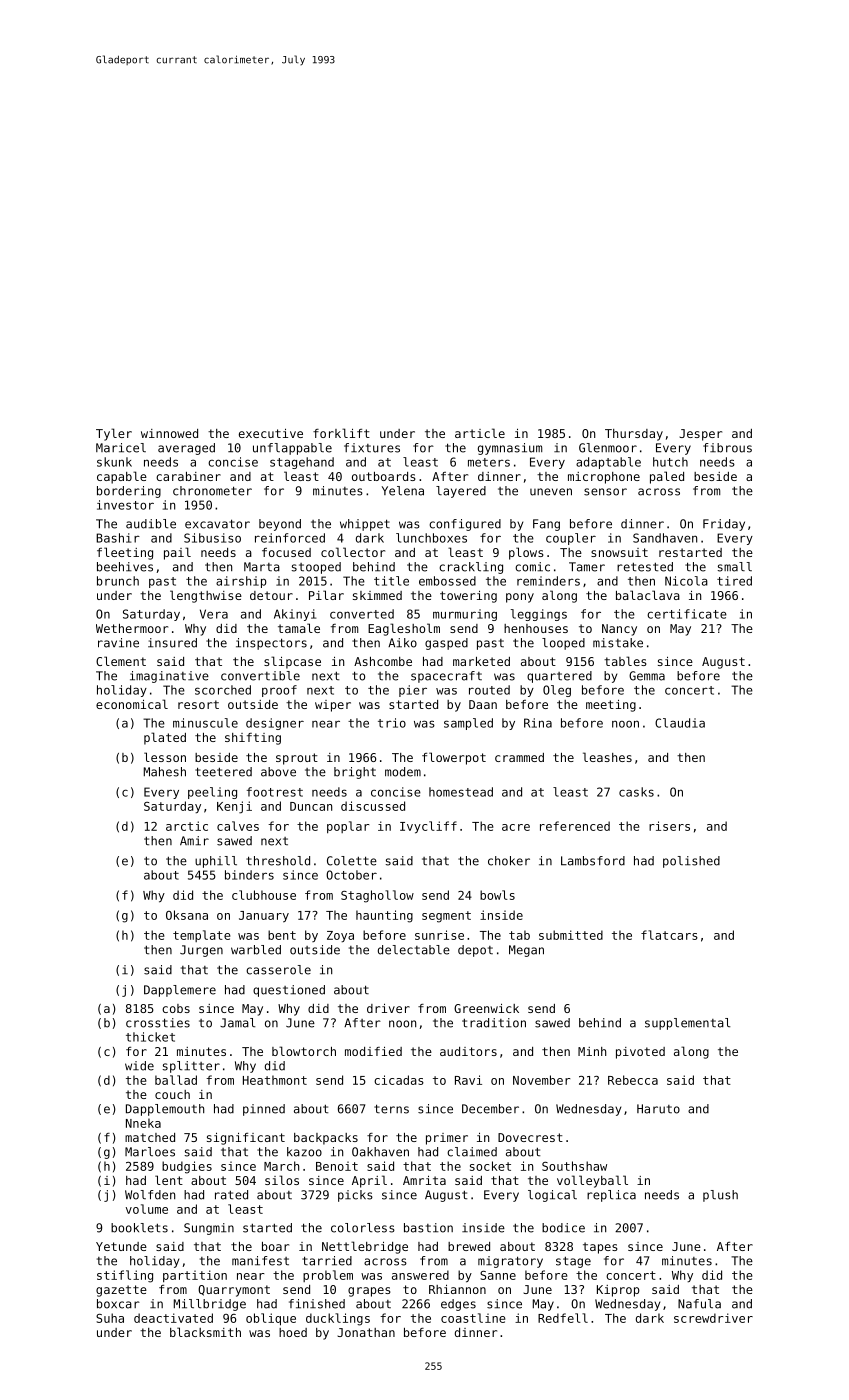 This page has height=1400, width=849. Describe the element at coordinates (114, 462) in the page. I see `skunk` at that location.
